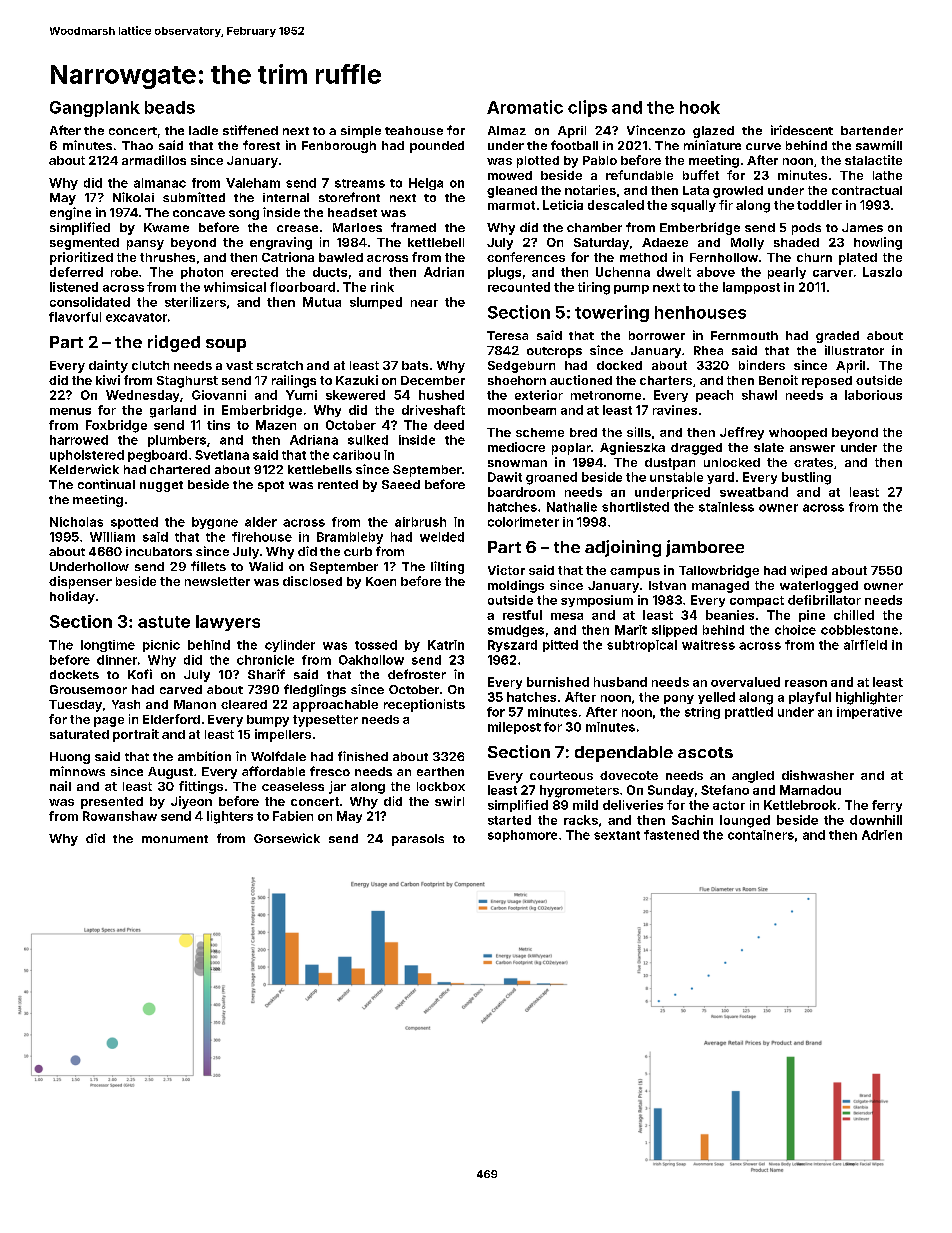  I want to click on plumbers, so click(177, 441).
